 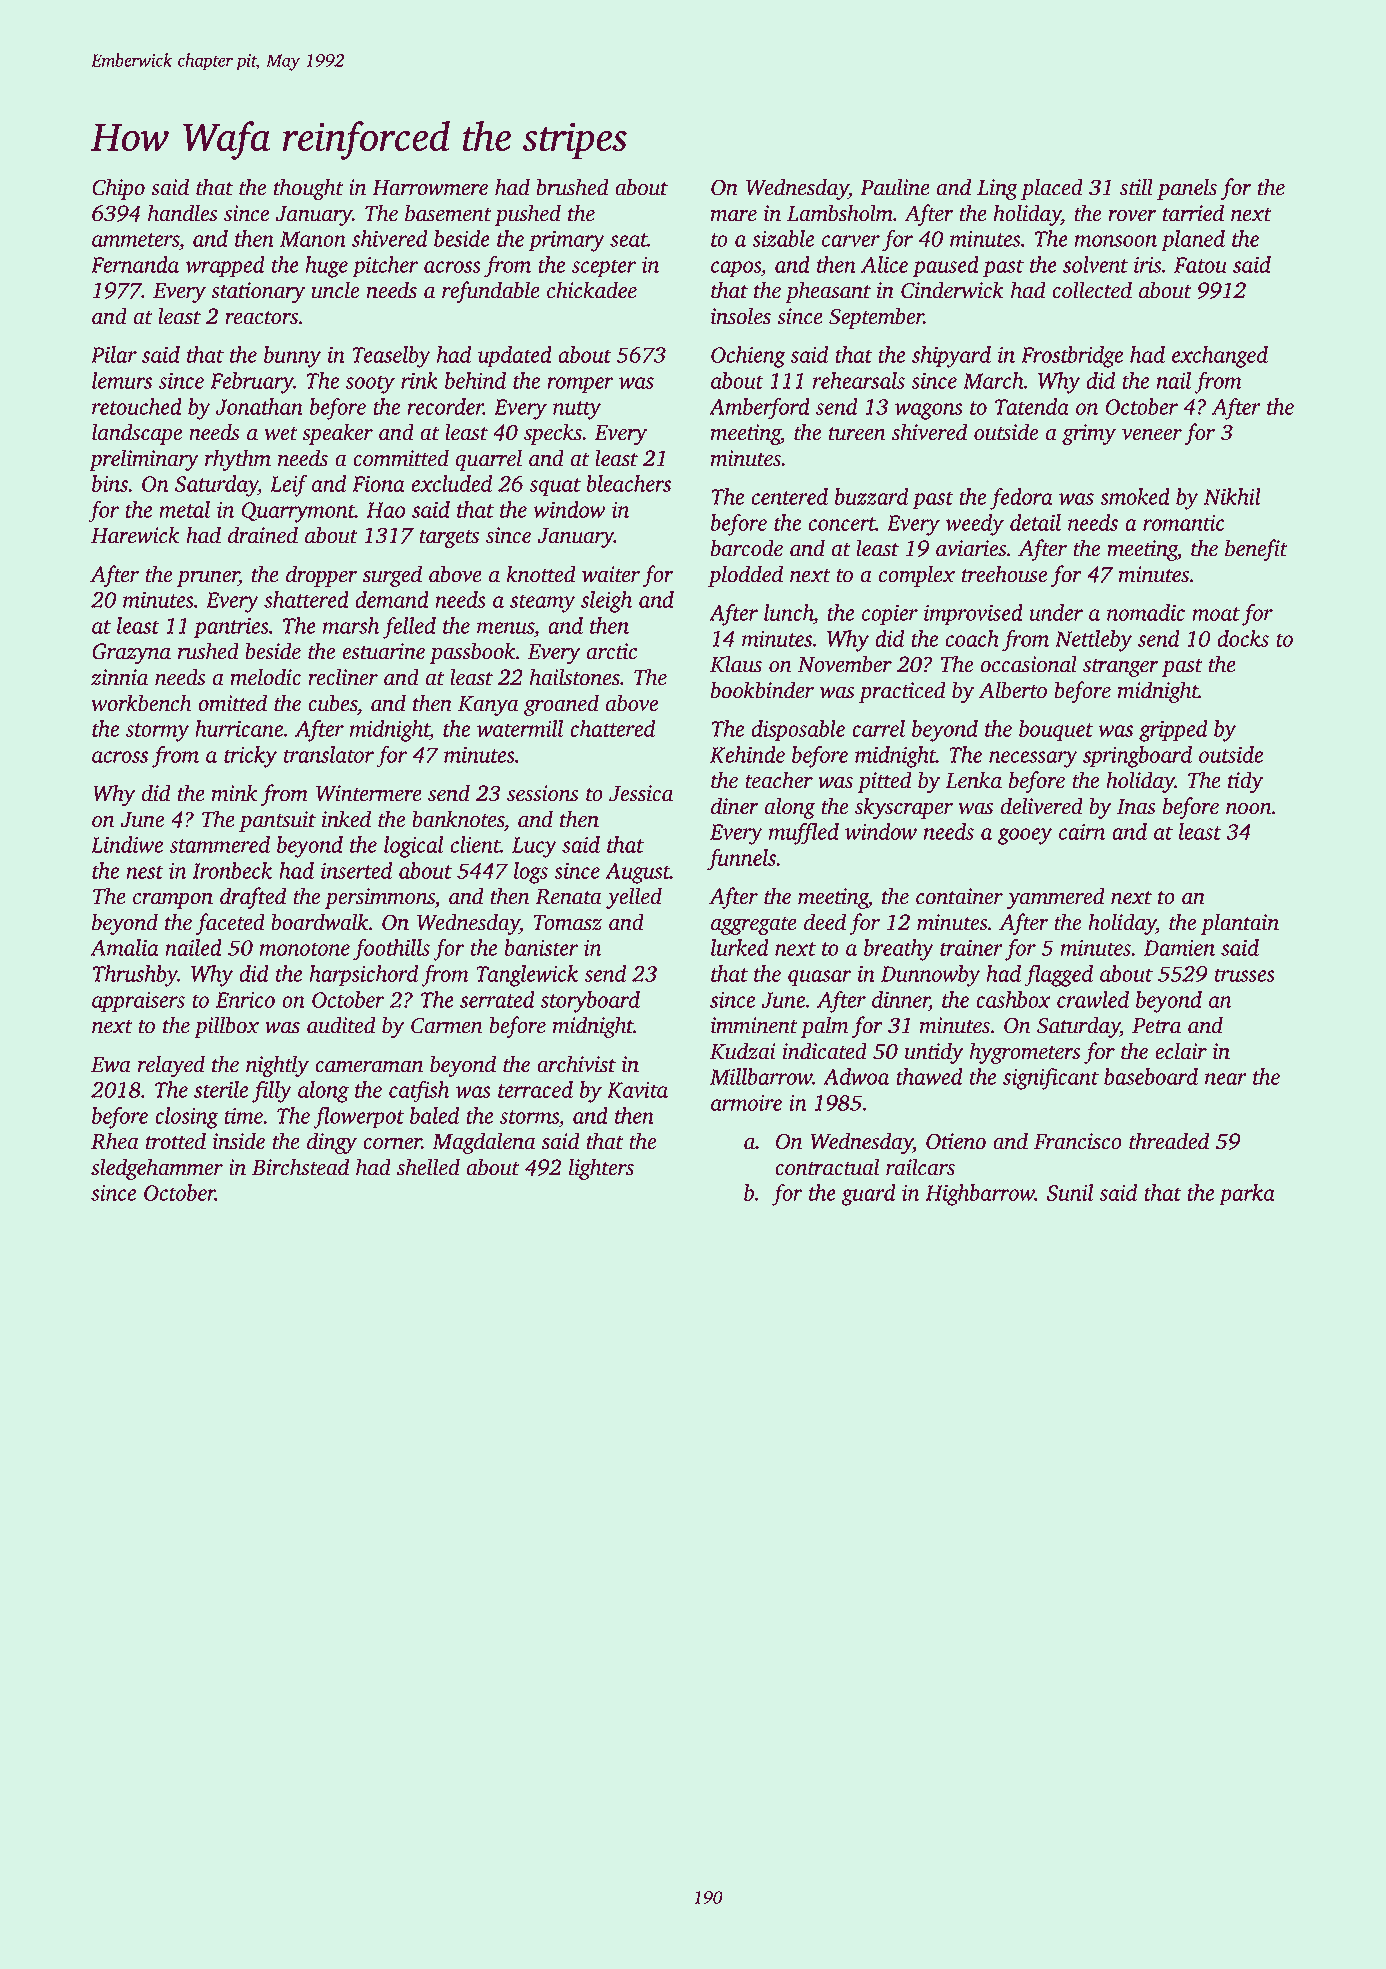 I want to click on insoles, so click(x=741, y=316).
